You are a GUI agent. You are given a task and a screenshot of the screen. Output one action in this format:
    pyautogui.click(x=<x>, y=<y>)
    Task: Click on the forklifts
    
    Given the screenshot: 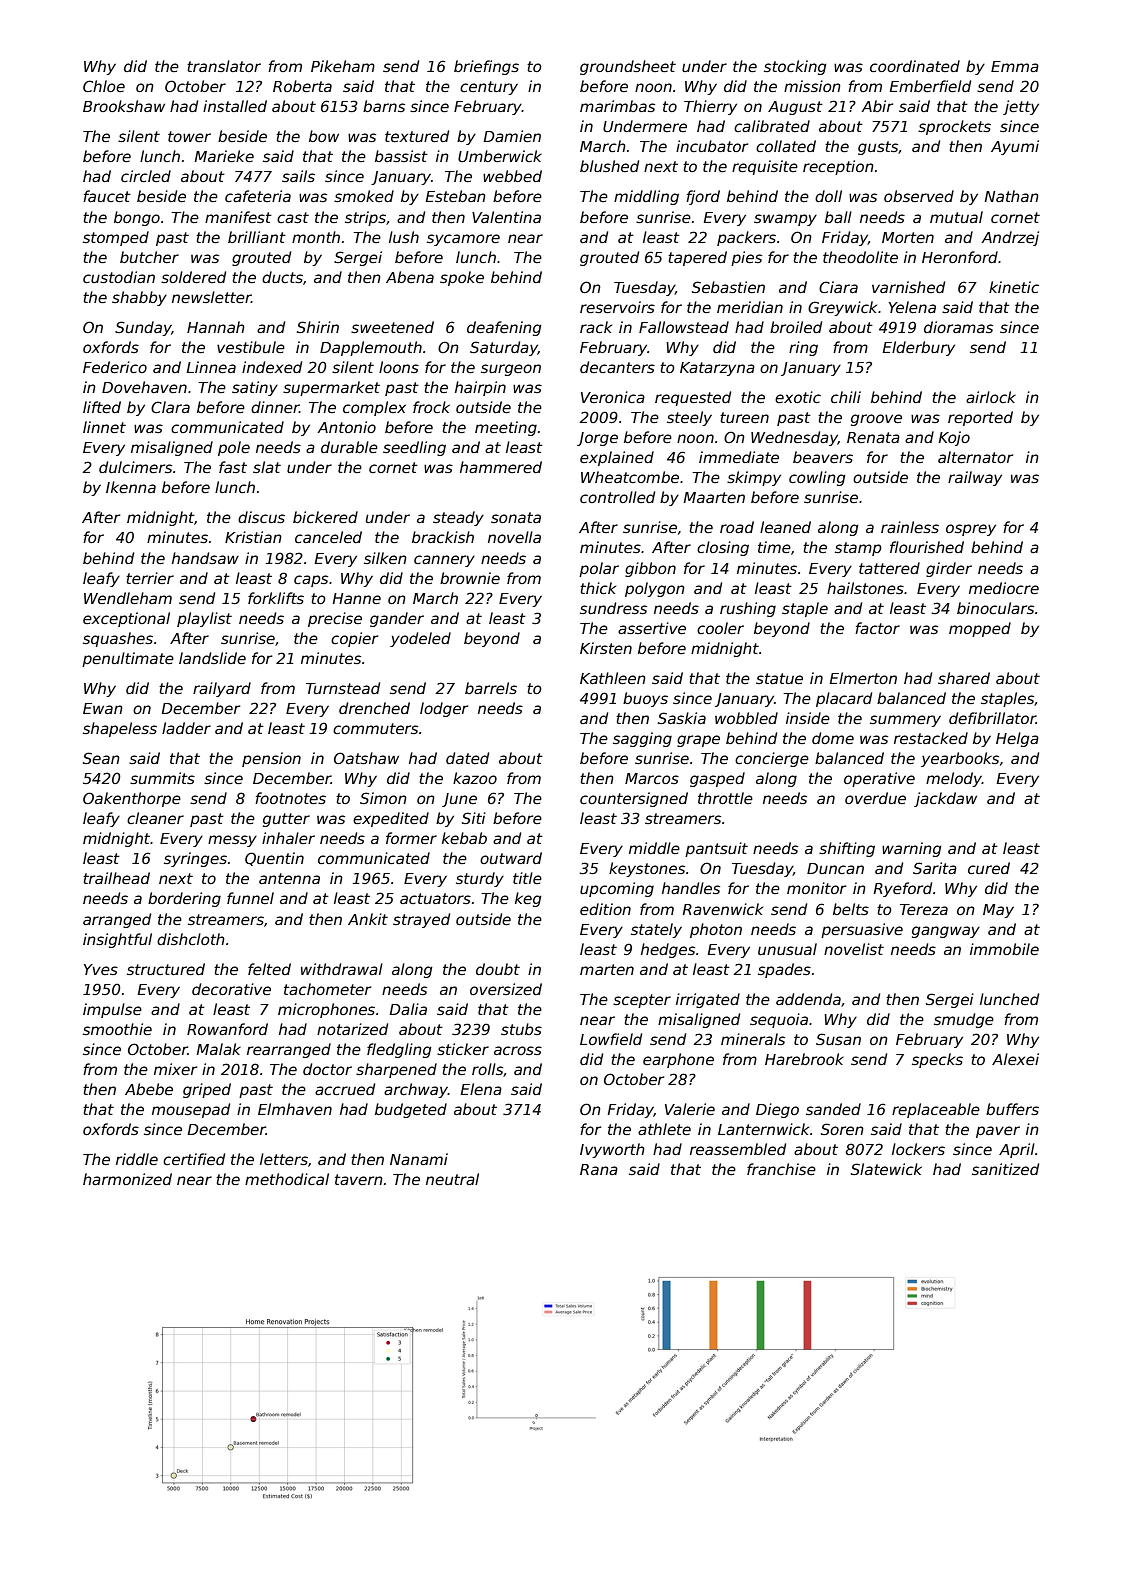 What is the action you would take?
    pyautogui.click(x=276, y=598)
